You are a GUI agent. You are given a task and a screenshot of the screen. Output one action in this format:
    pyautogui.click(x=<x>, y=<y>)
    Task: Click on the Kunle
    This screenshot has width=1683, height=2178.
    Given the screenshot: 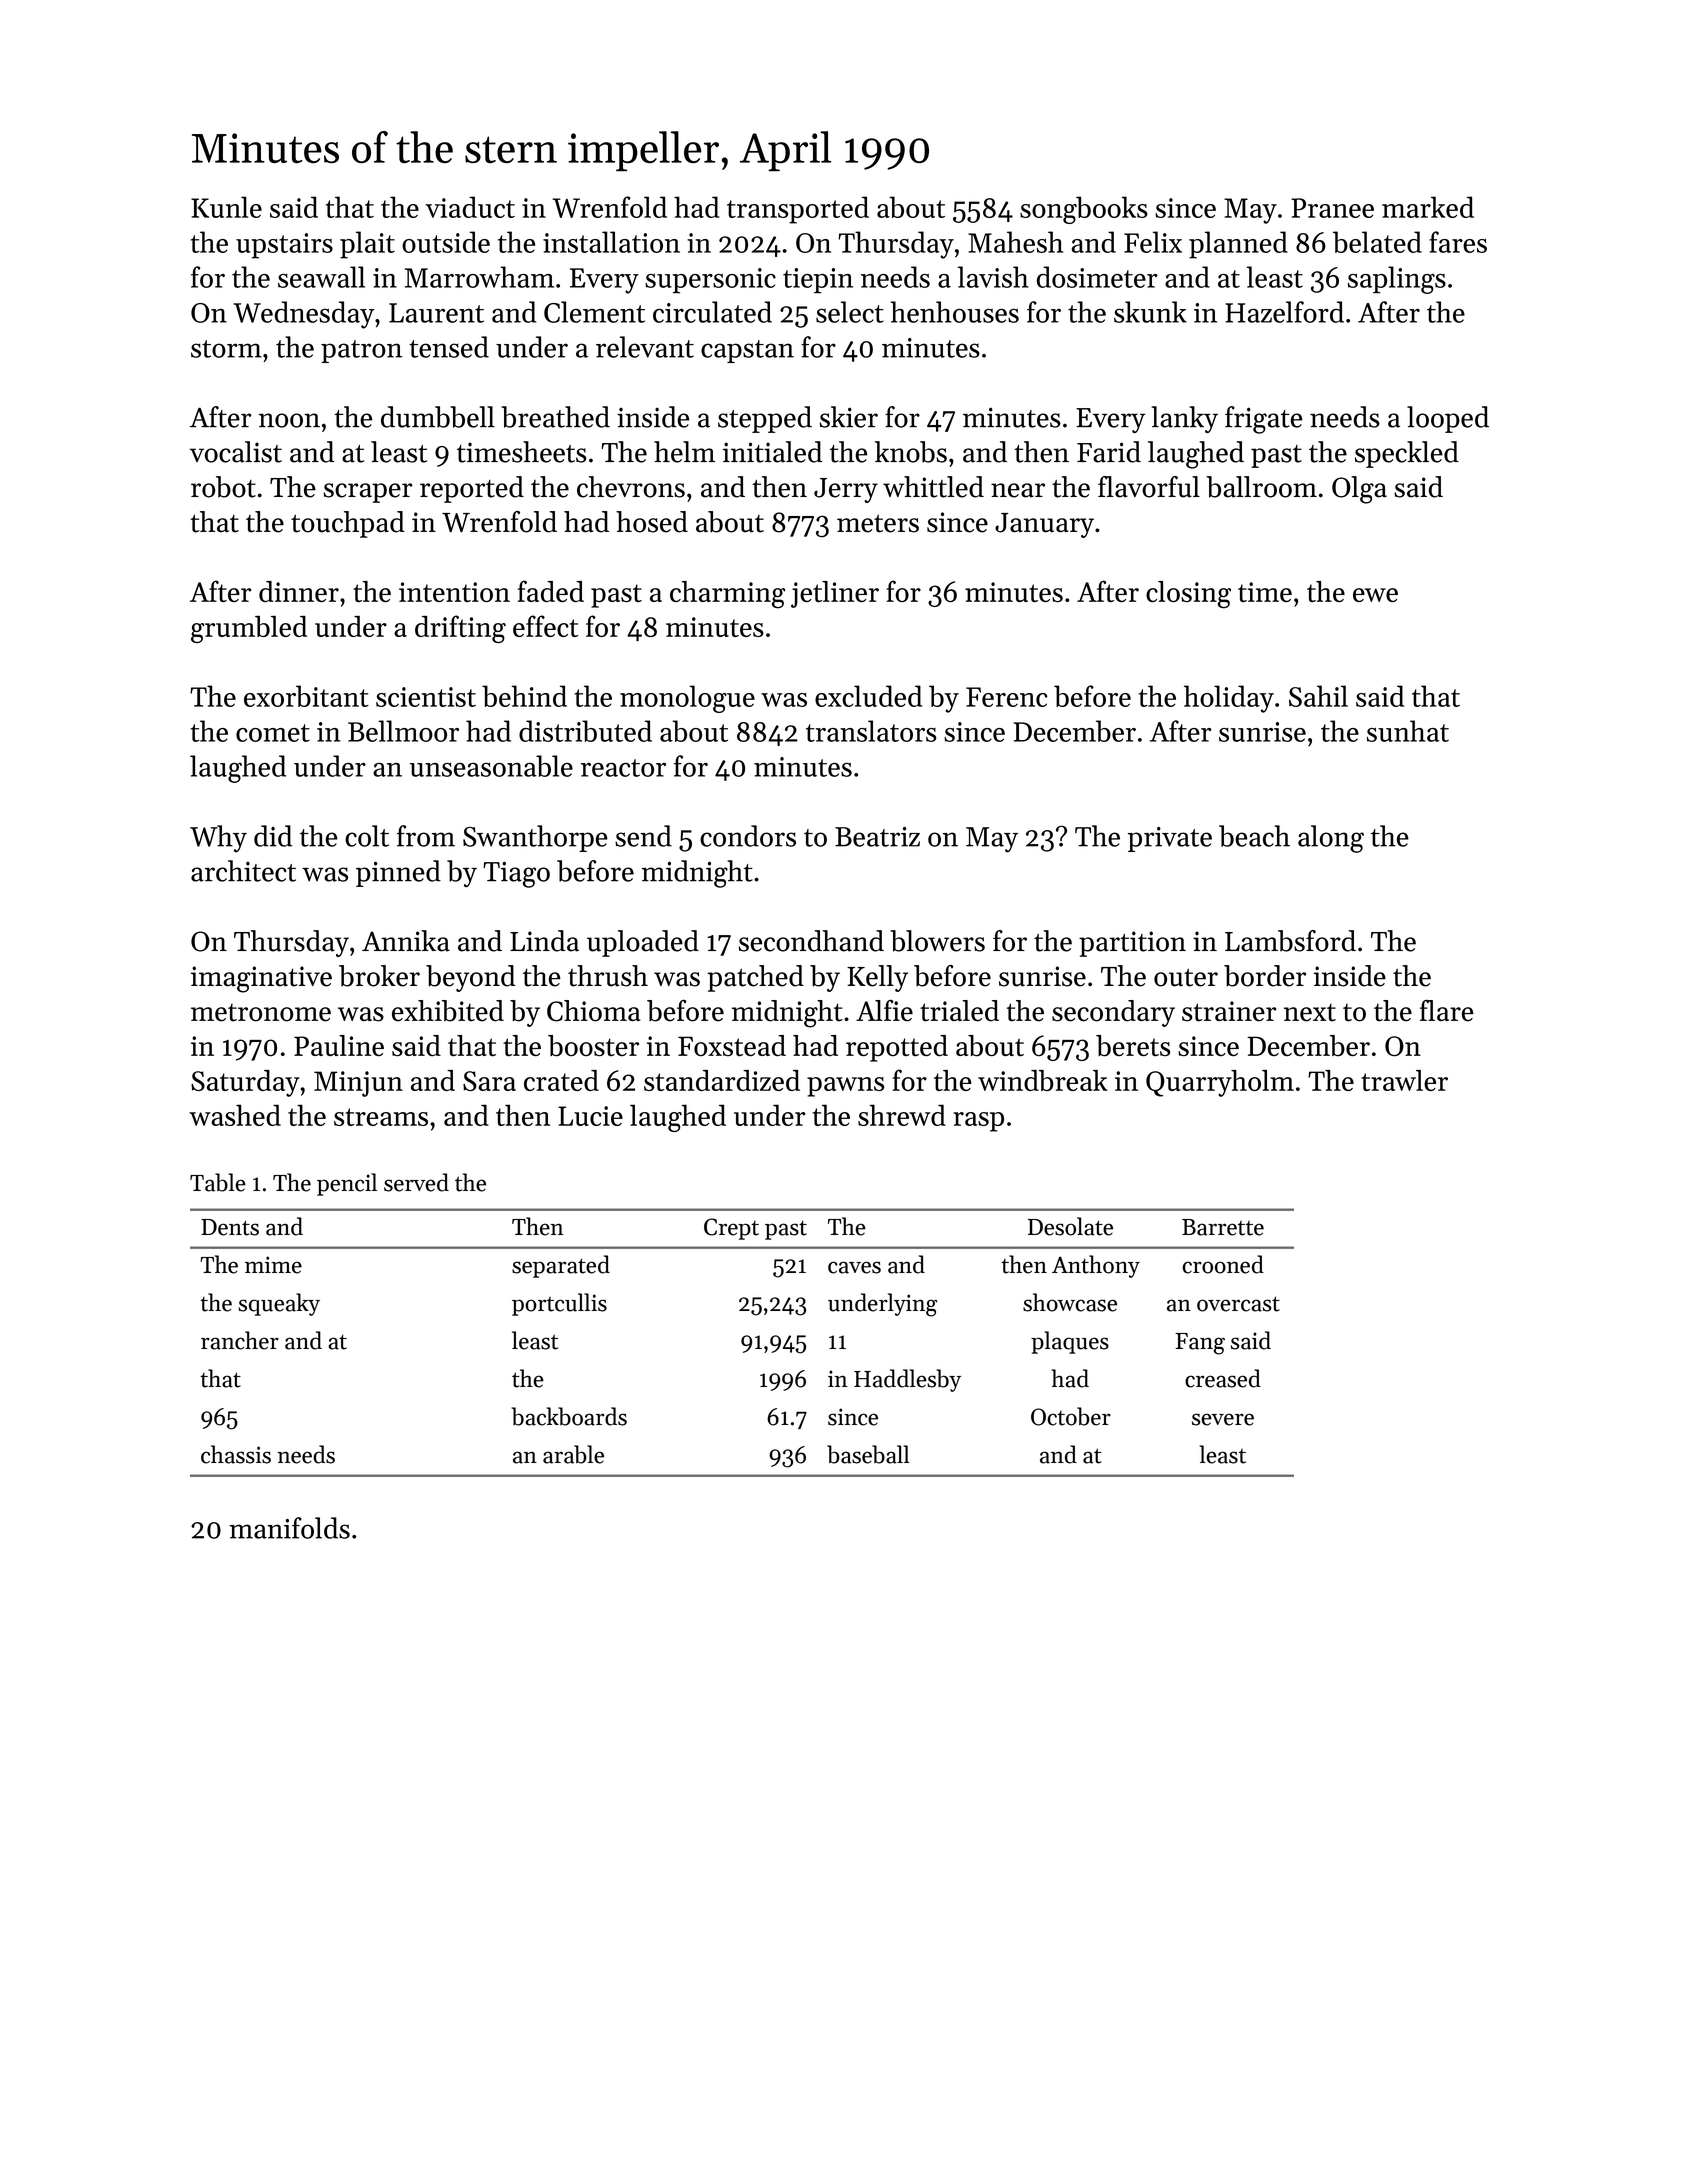 What is the action you would take?
    pyautogui.click(x=226, y=207)
